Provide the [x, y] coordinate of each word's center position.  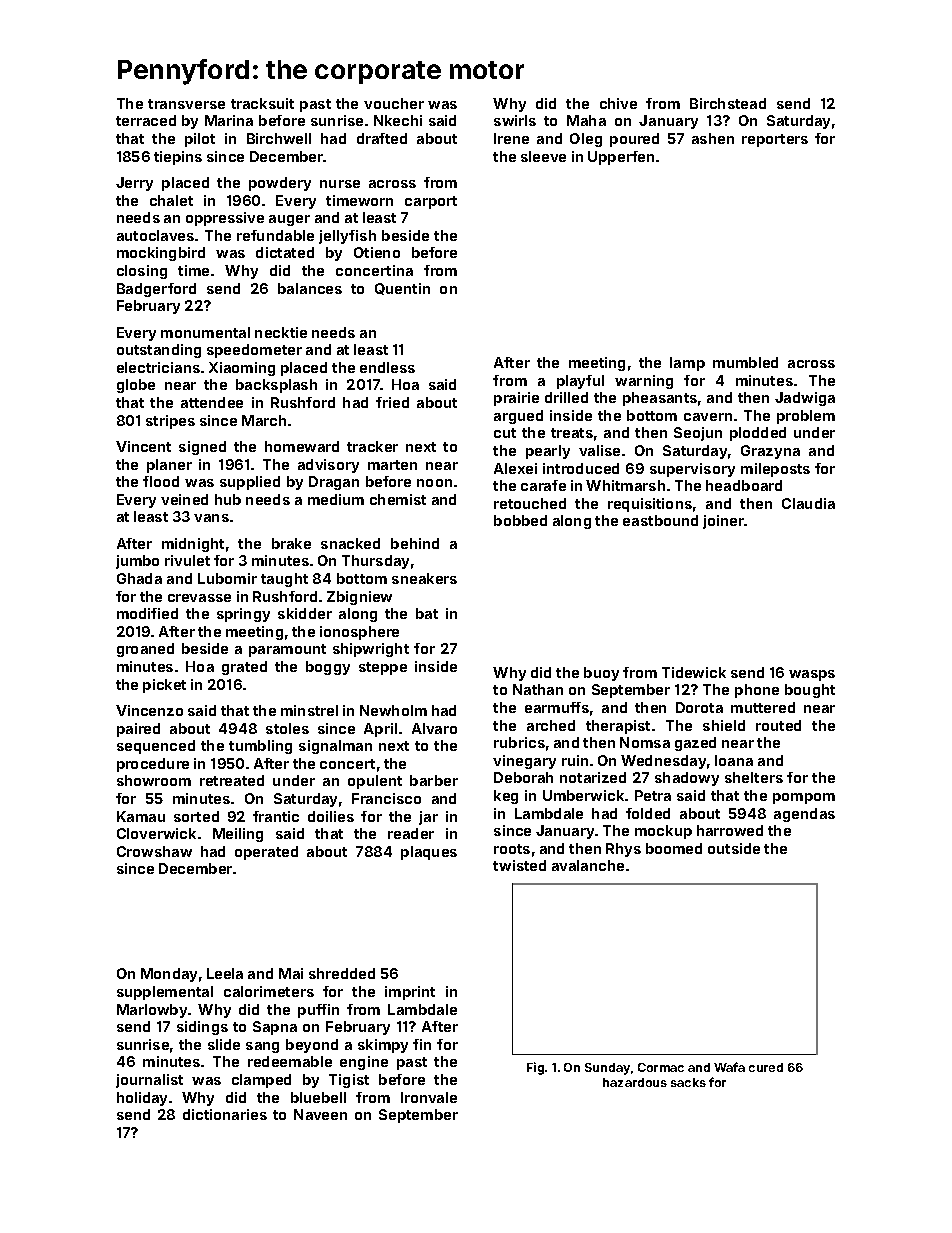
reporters [775, 140]
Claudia [808, 503]
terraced [146, 120]
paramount [287, 650]
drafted [382, 138]
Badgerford [156, 290]
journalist [149, 1081]
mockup [663, 832]
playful [580, 382]
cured [766, 1067]
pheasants [660, 399]
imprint [410, 993]
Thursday [375, 562]
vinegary [524, 762]
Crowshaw [154, 851]
